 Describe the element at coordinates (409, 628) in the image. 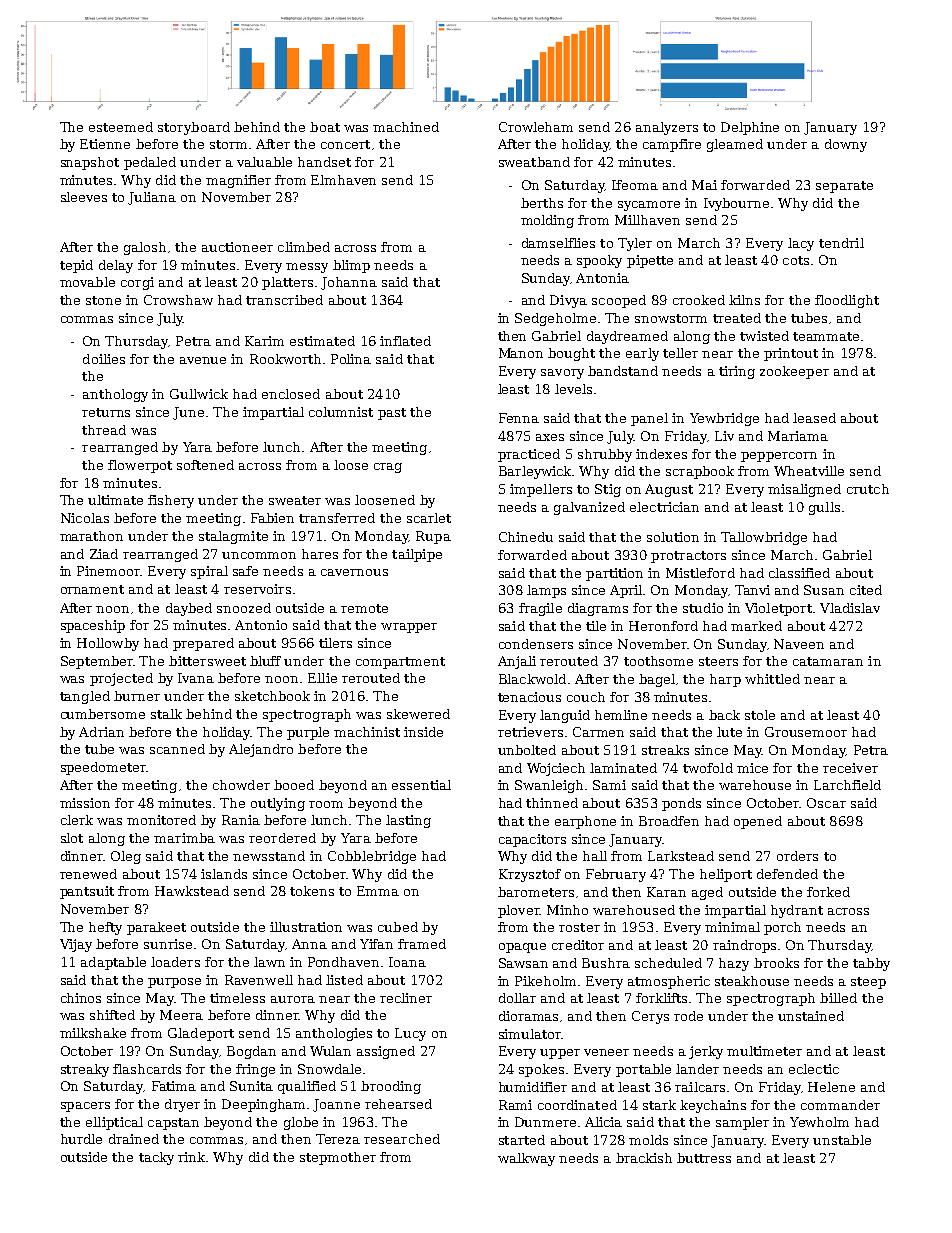

I see `wrapper` at that location.
